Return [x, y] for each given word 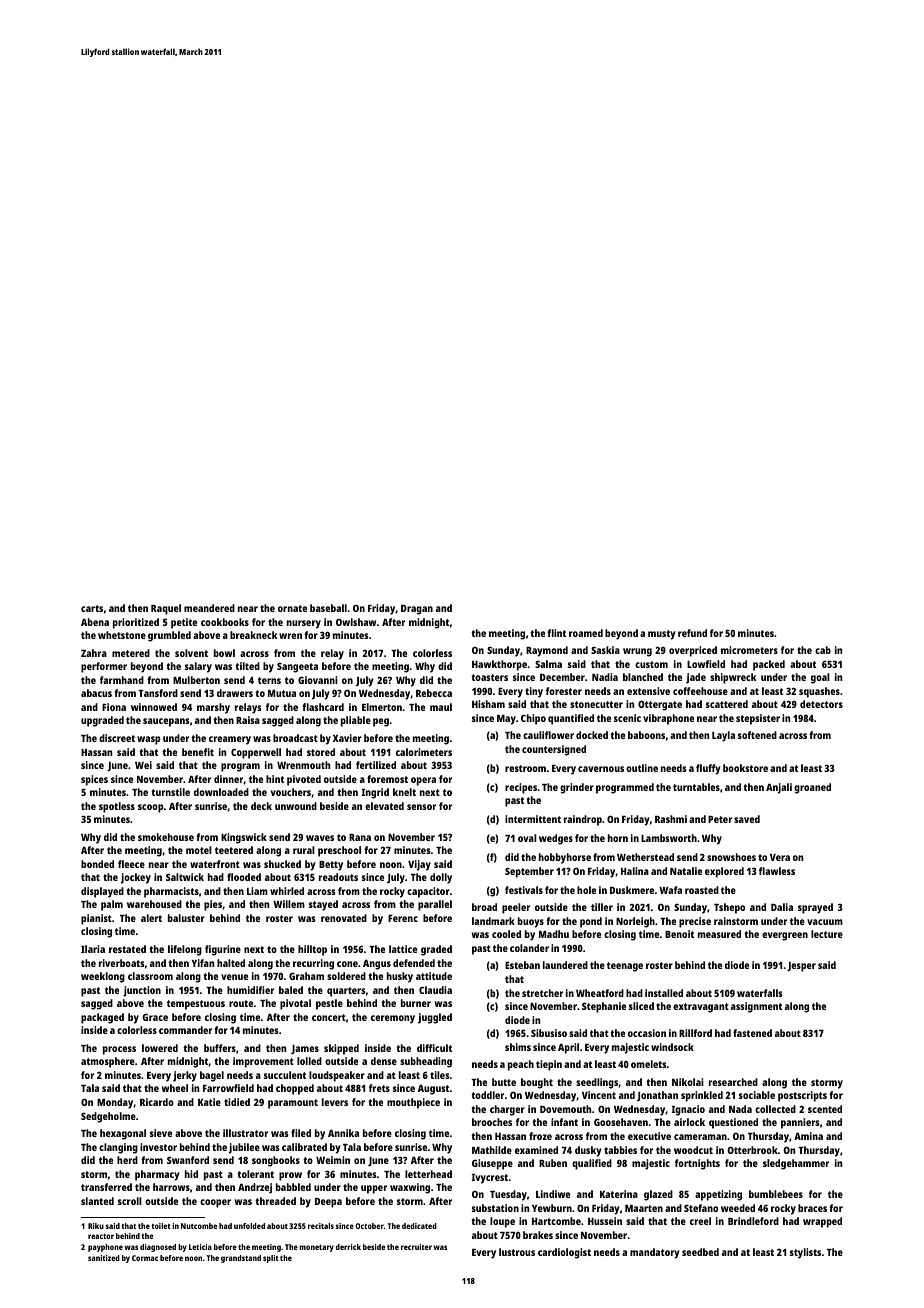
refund [692, 633]
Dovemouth [565, 1109]
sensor [421, 807]
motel [199, 850]
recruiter [416, 1247]
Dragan [417, 610]
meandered [209, 608]
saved [747, 819]
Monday [115, 1103]
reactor [101, 1236]
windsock [672, 1047]
